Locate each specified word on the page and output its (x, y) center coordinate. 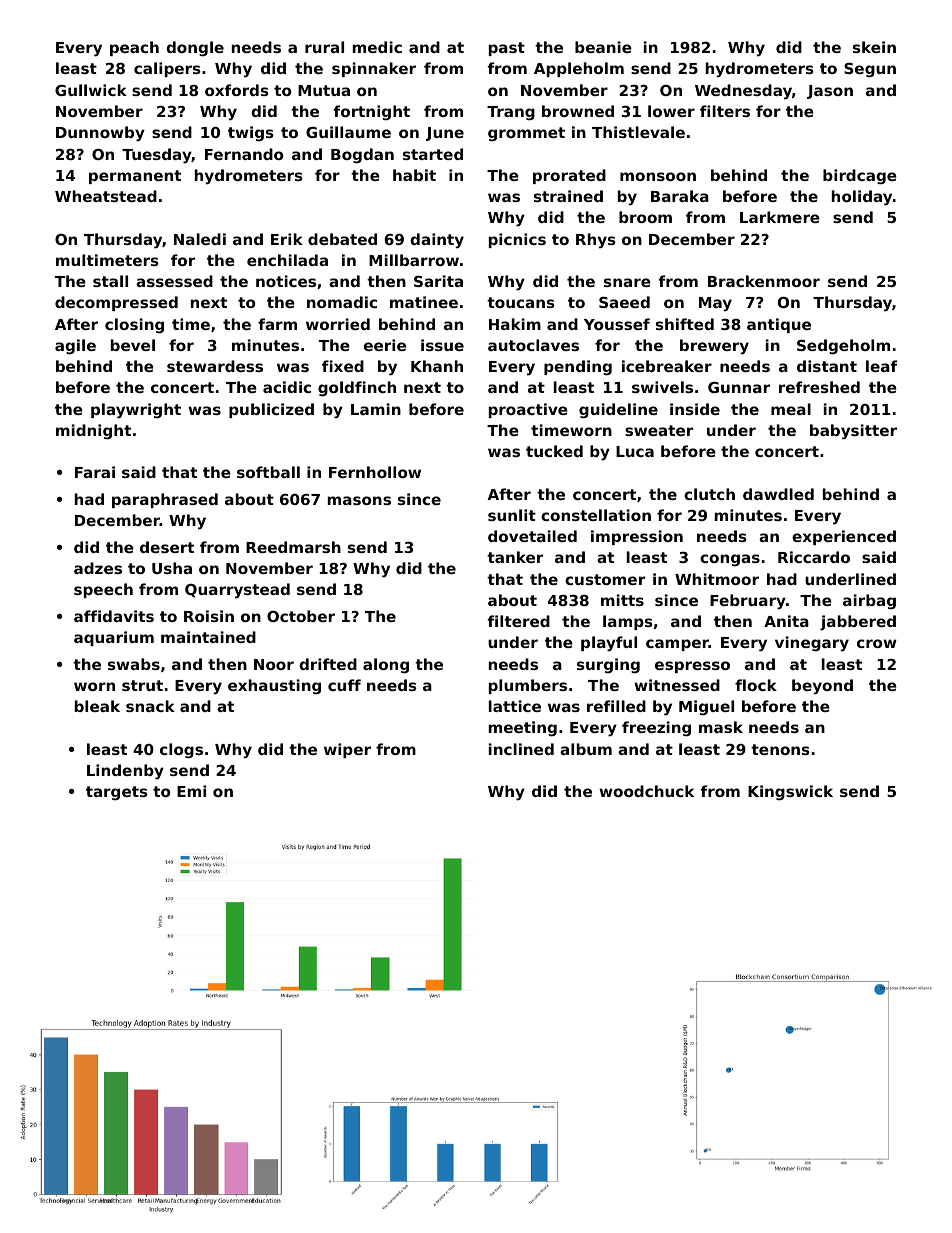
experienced (844, 537)
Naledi (200, 239)
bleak (97, 706)
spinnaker (374, 69)
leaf (881, 366)
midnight (93, 431)
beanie (603, 47)
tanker (515, 557)
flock (756, 685)
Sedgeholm (843, 346)
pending (578, 367)
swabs (134, 664)
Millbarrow (414, 260)
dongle (195, 48)
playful (609, 644)
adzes (98, 568)
